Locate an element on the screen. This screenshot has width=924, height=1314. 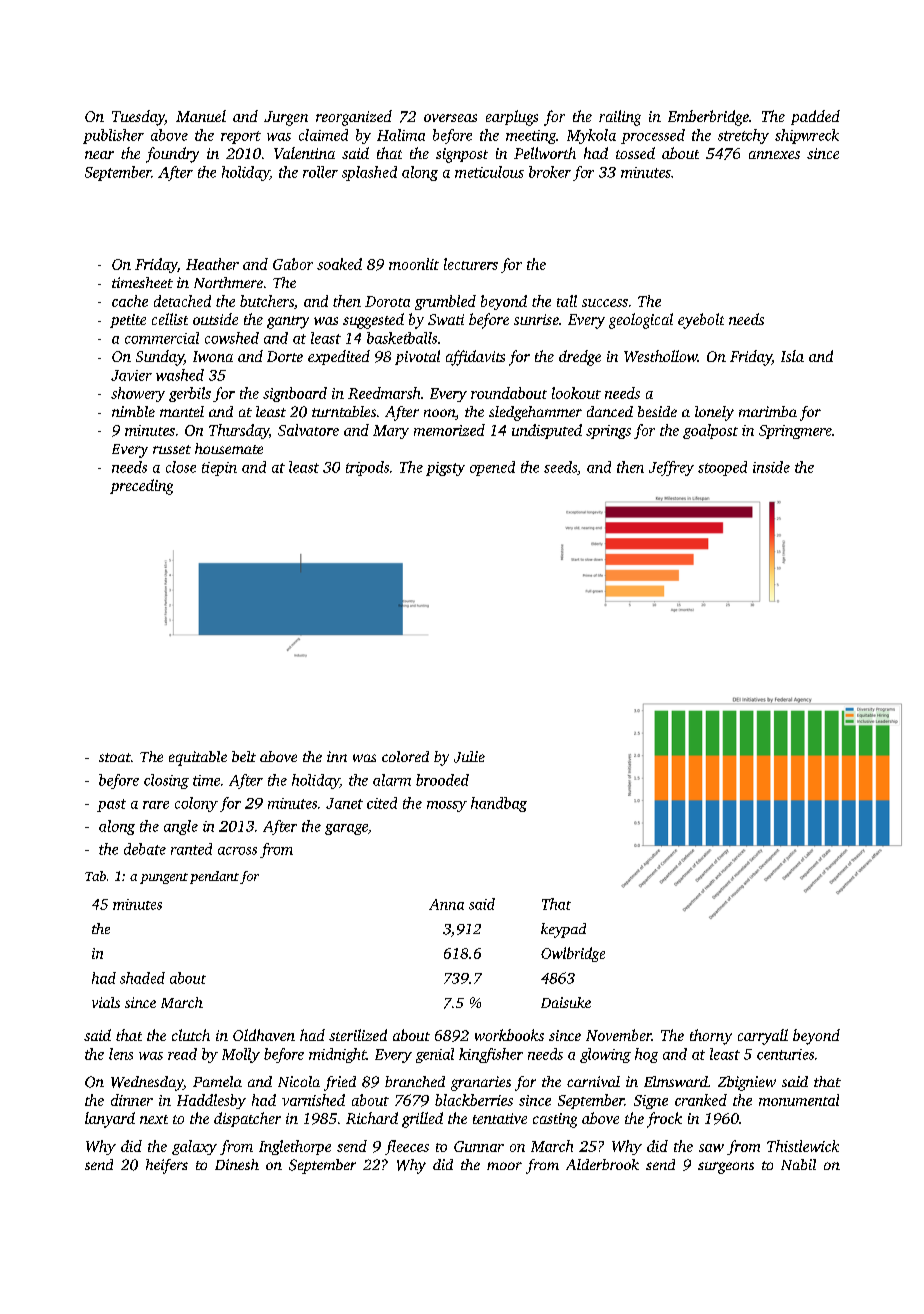
padded is located at coordinates (815, 117).
